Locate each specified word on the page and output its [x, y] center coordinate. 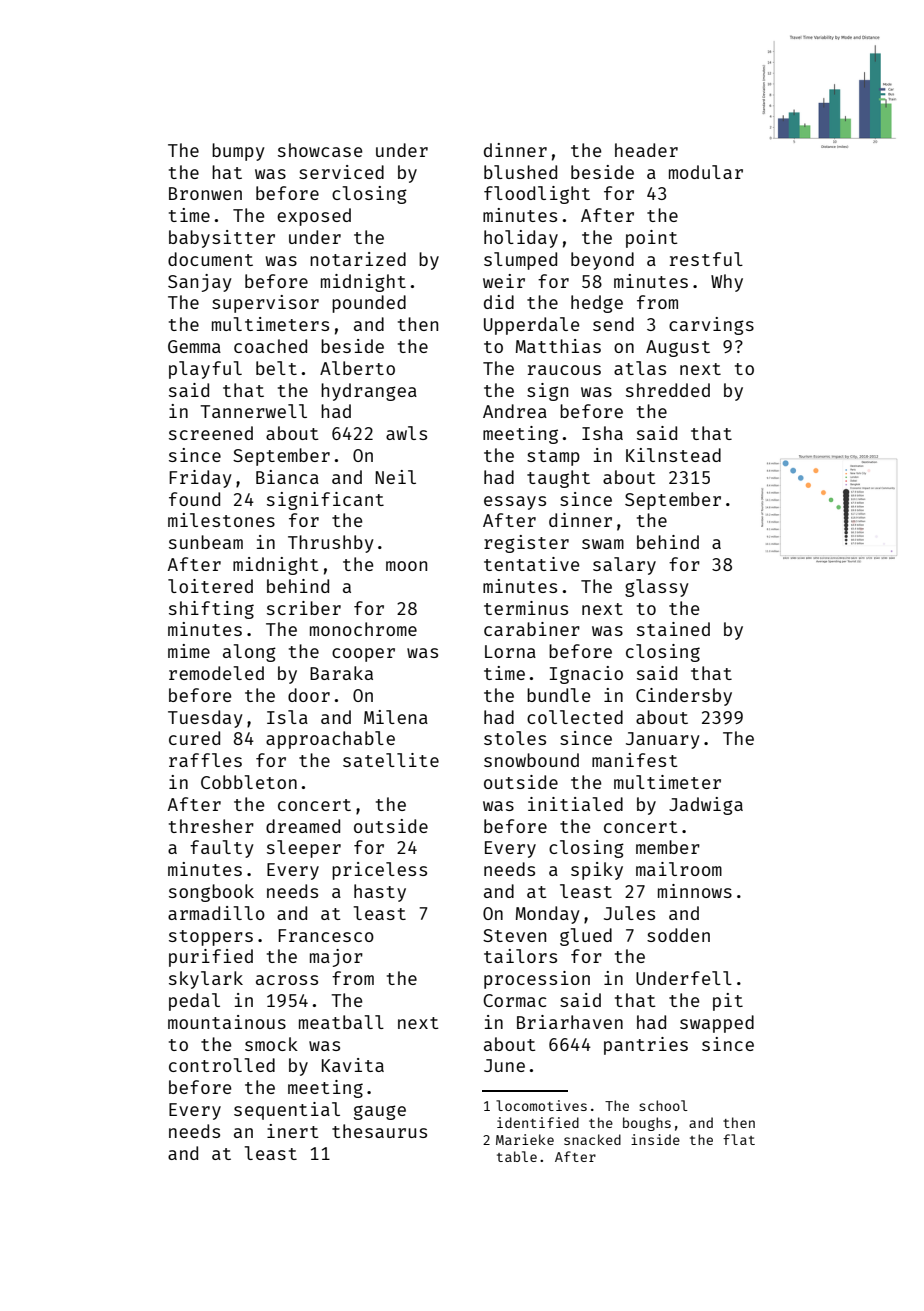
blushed [520, 172]
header [646, 150]
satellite [391, 760]
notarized [358, 259]
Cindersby [684, 697]
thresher [211, 826]
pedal [194, 1002]
